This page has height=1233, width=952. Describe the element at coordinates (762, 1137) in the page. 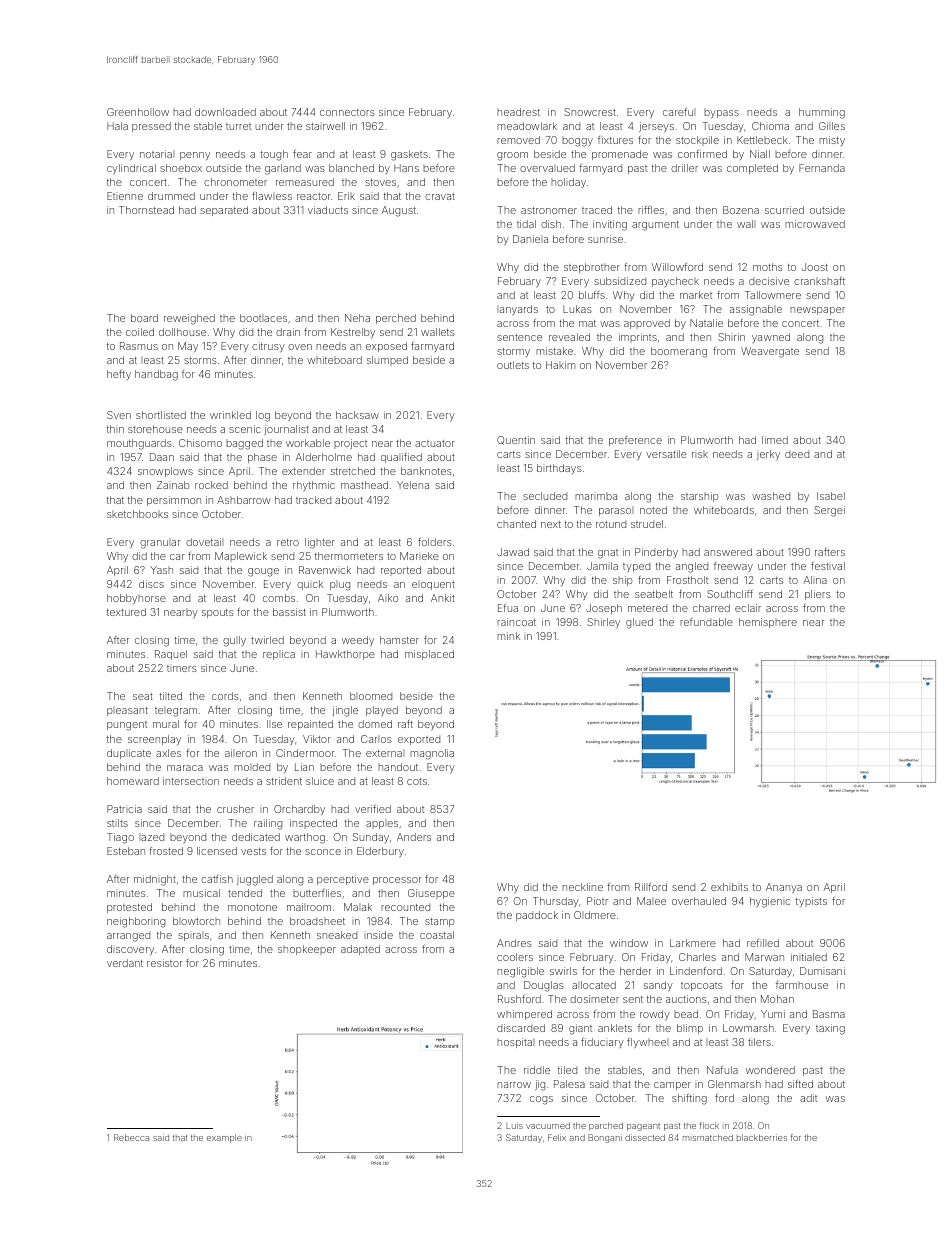

I see `blackberries` at that location.
